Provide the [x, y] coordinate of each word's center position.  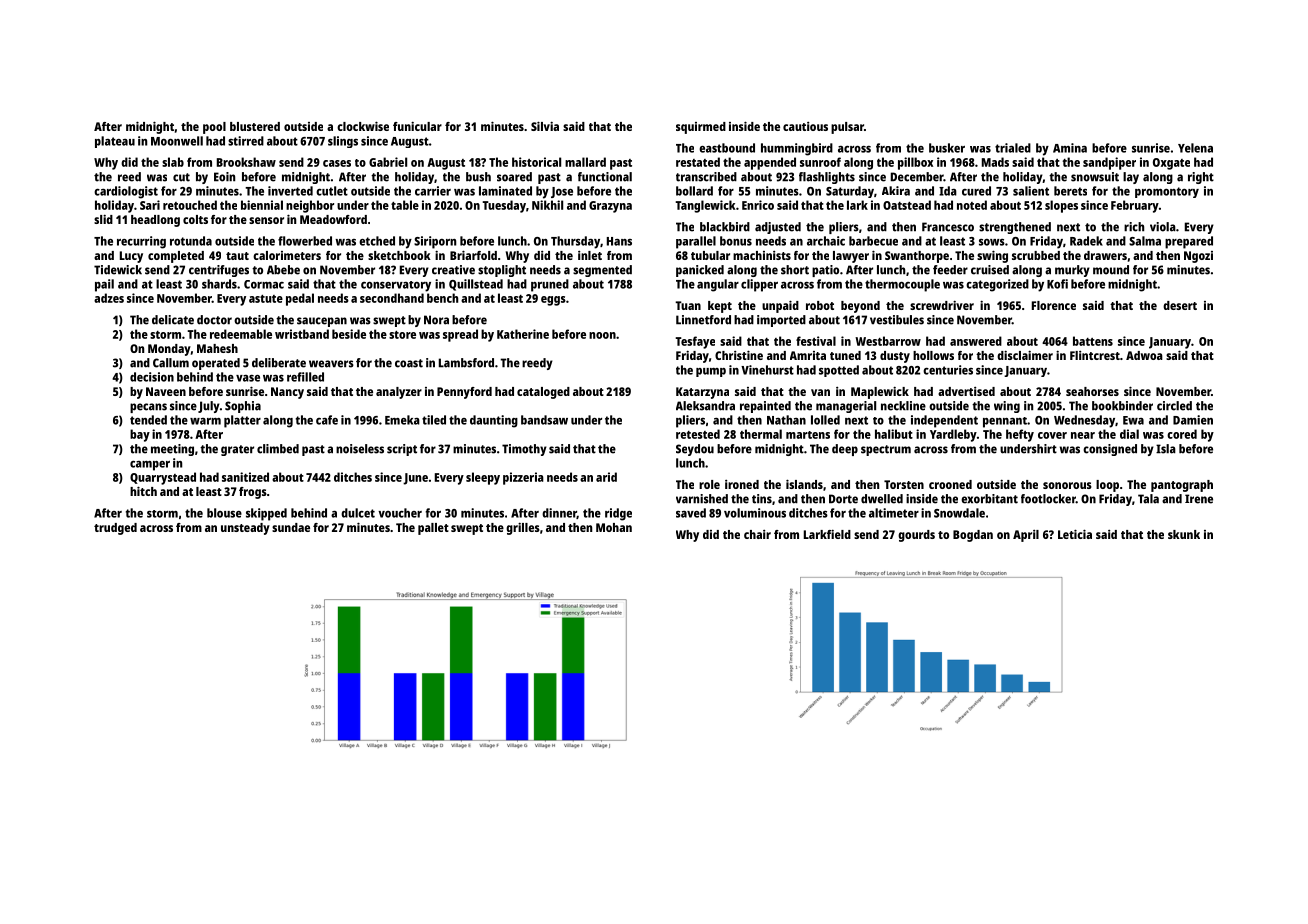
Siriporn [435, 242]
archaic [826, 241]
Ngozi [1198, 257]
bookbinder [1122, 406]
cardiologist [126, 192]
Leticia [1075, 534]
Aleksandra [705, 406]
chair [757, 534]
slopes [1061, 206]
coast [409, 363]
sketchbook [399, 255]
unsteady [245, 529]
